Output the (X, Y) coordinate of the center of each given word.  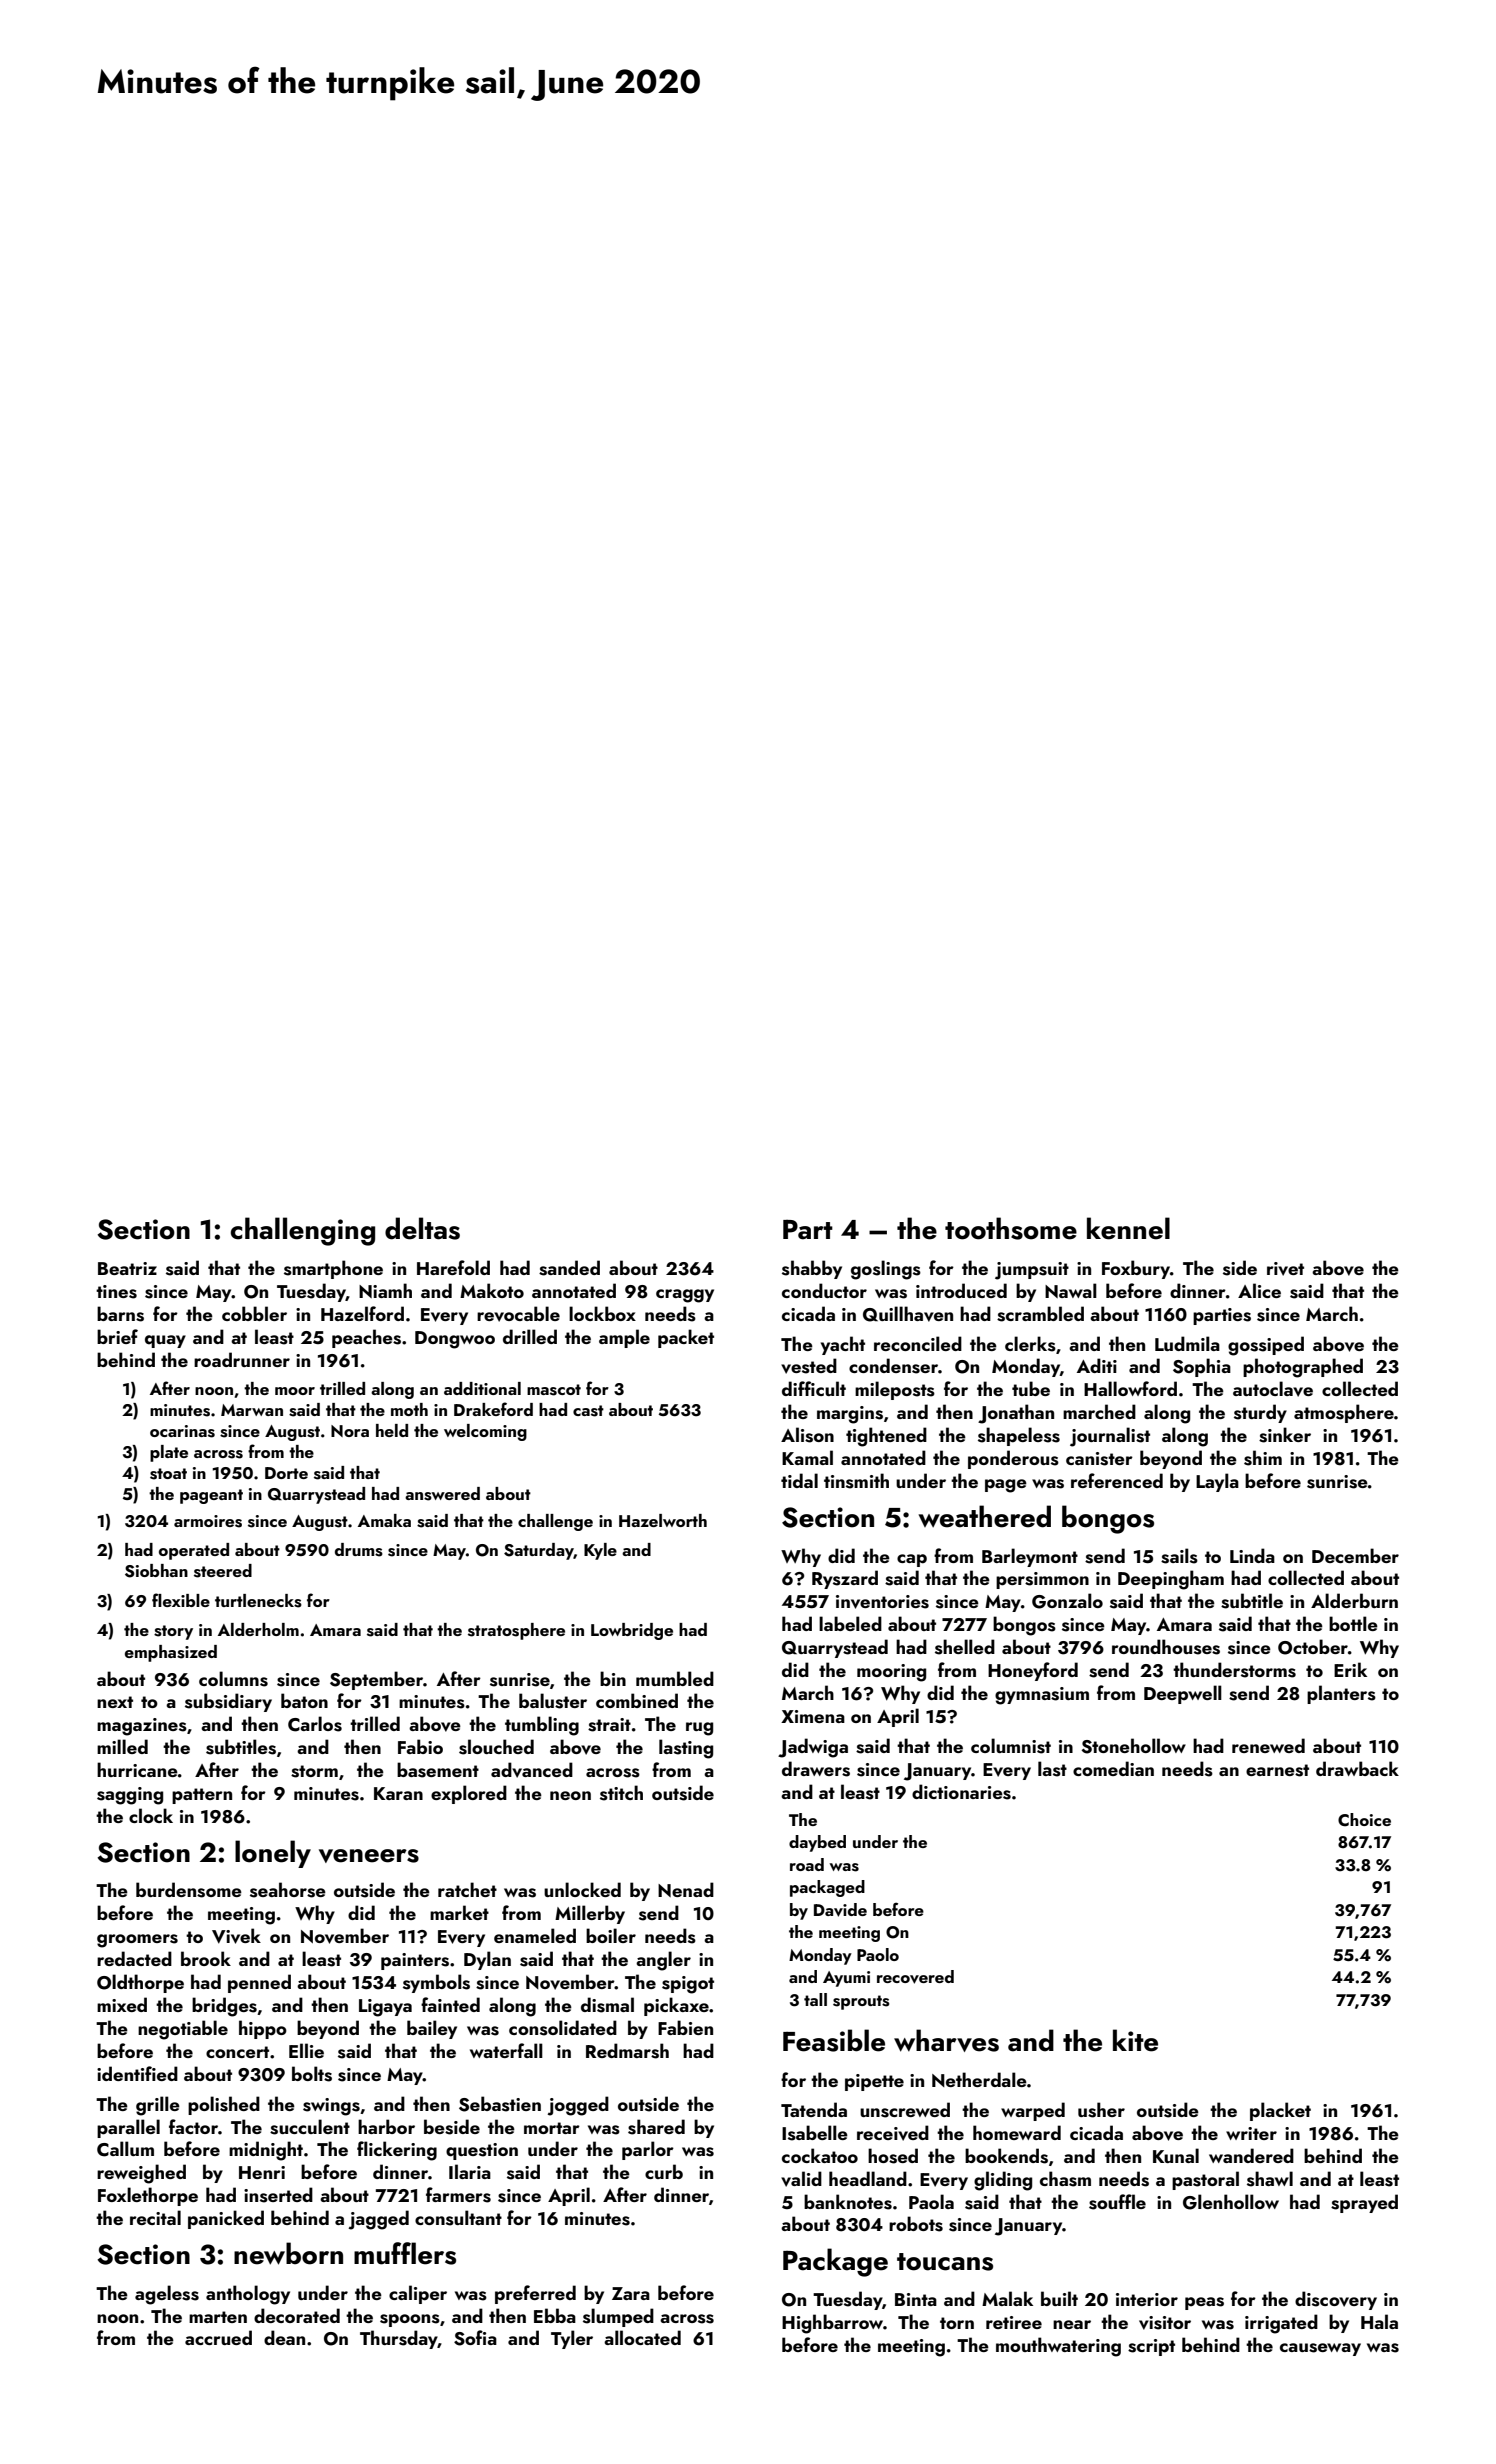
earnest (1277, 1770)
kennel (1128, 1228)
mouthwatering (1058, 2347)
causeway (1320, 2349)
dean (284, 2337)
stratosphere (516, 1631)
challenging (303, 1231)
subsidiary (228, 1702)
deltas (422, 1228)
